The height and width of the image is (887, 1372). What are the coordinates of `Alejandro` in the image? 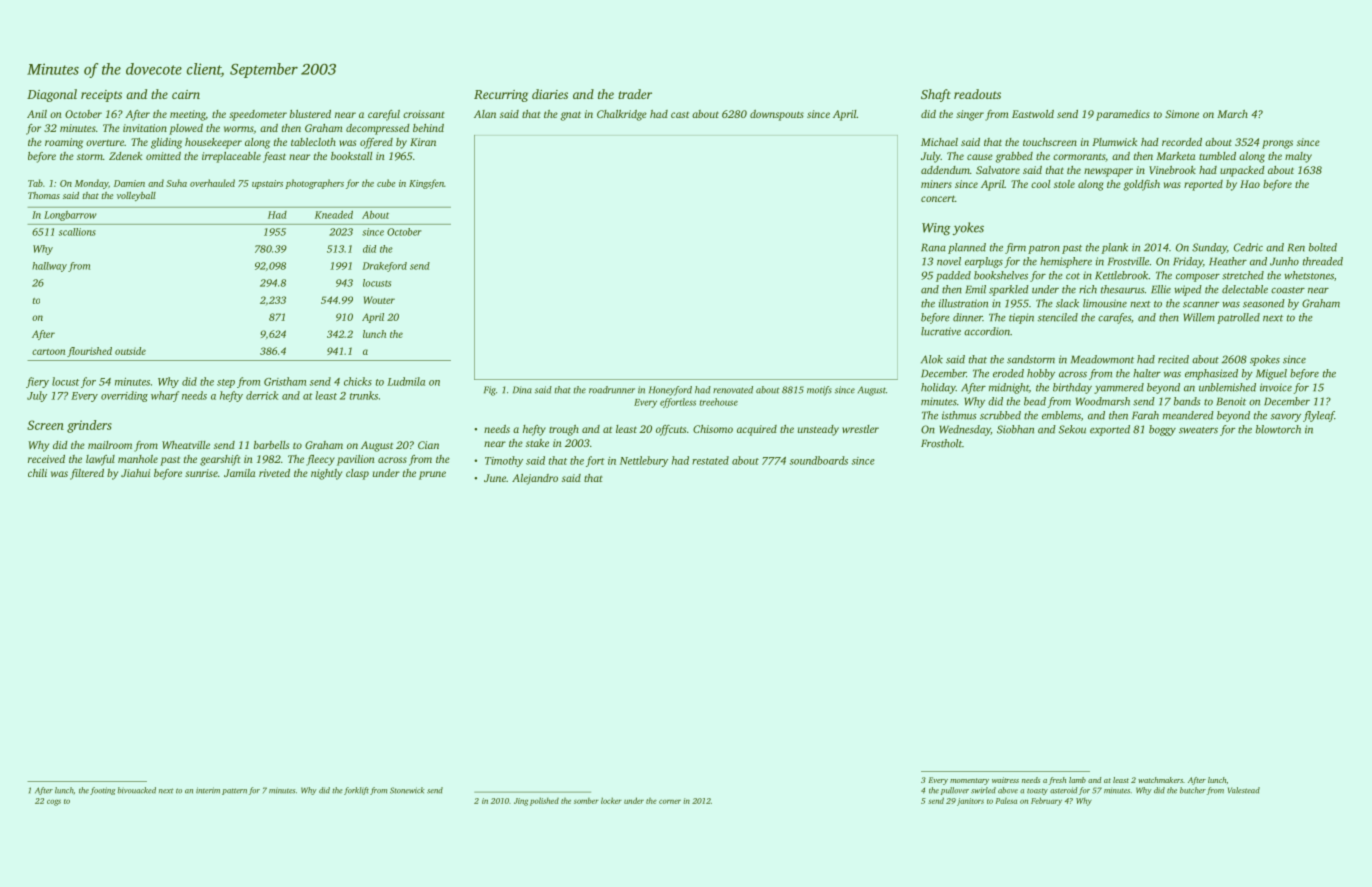 It's located at (535, 479).
